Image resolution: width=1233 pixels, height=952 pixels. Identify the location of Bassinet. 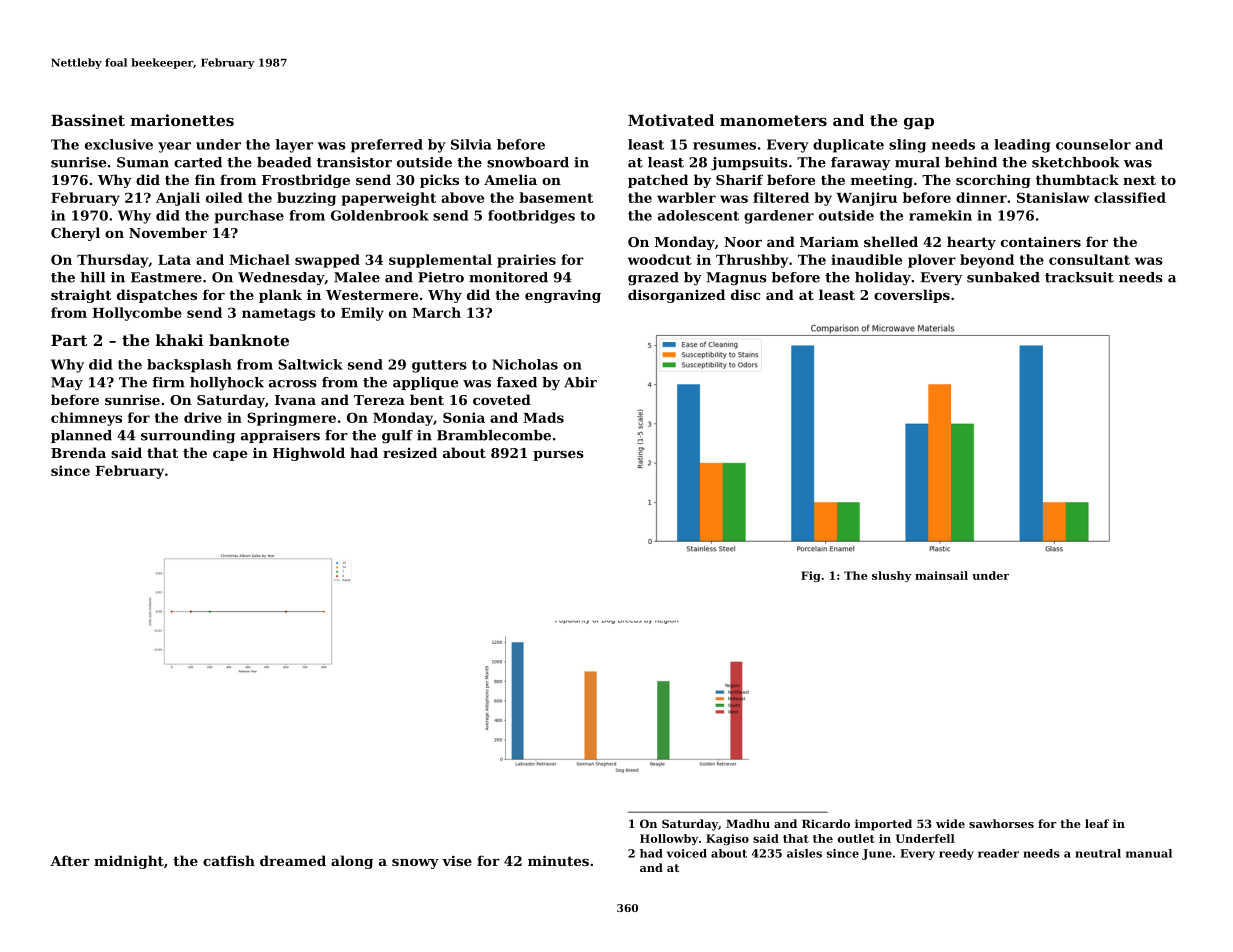
(88, 120).
